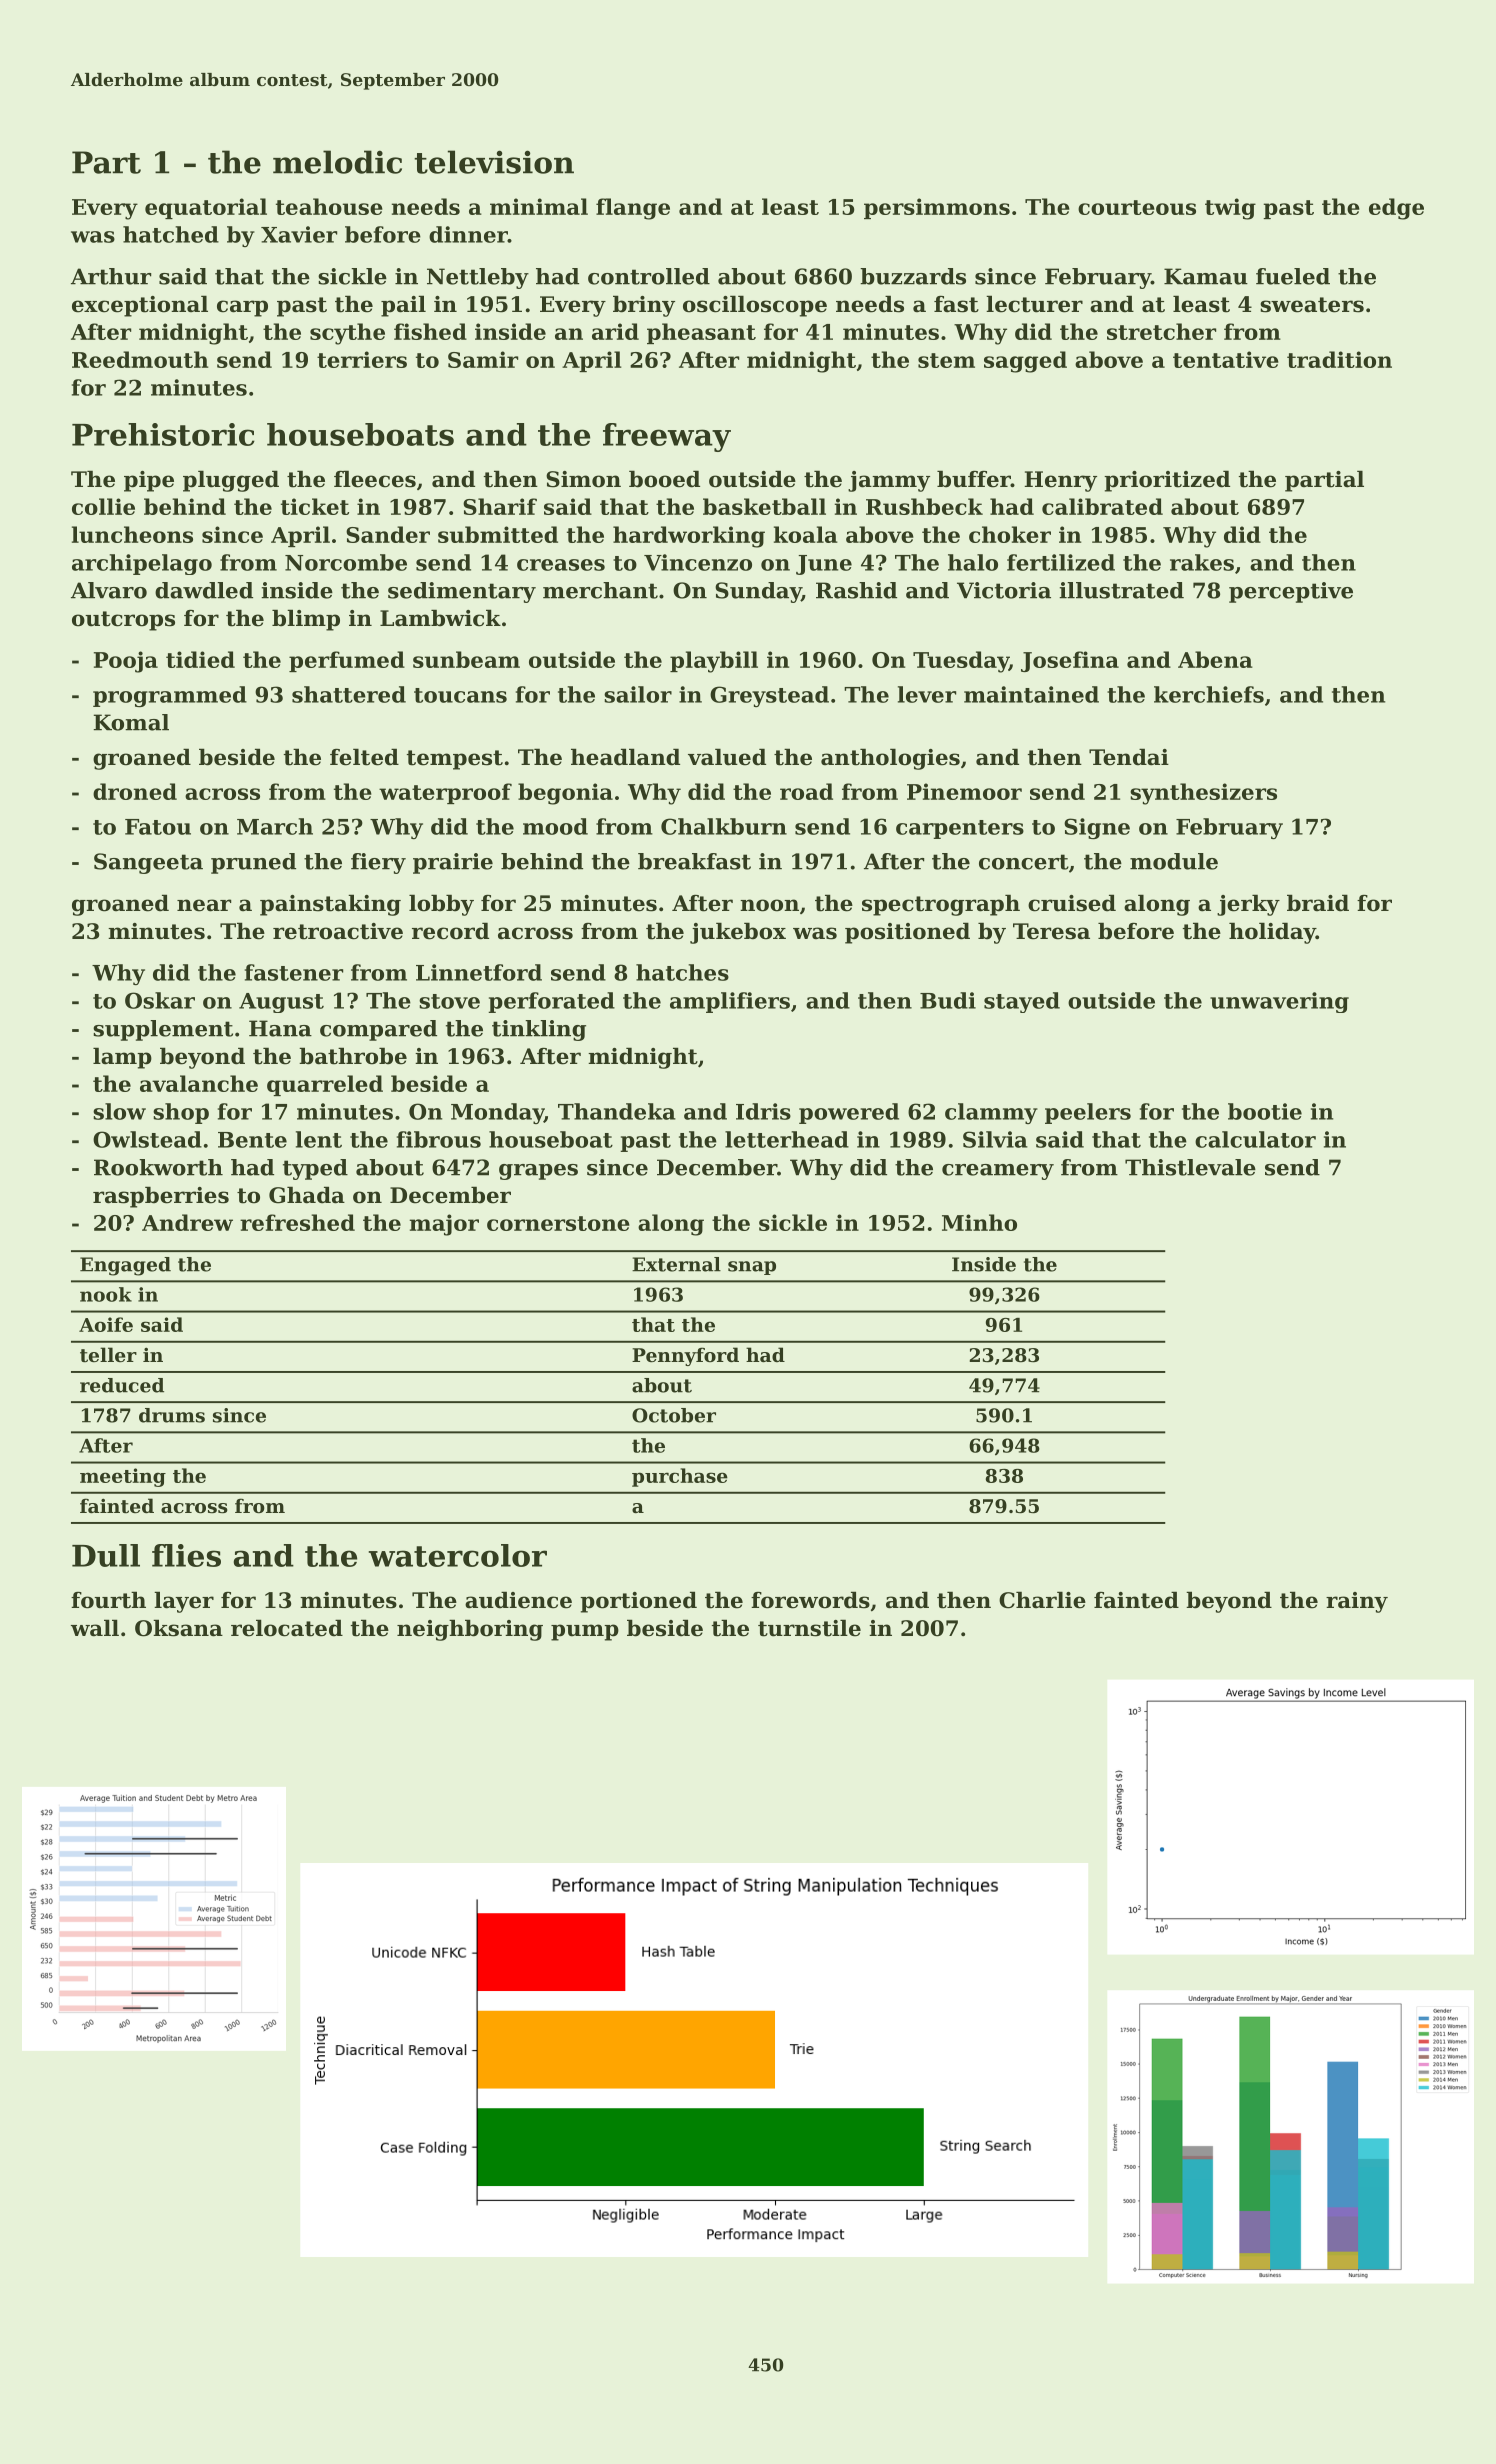  What do you see at coordinates (1357, 1602) in the screenshot?
I see `rainy` at bounding box center [1357, 1602].
